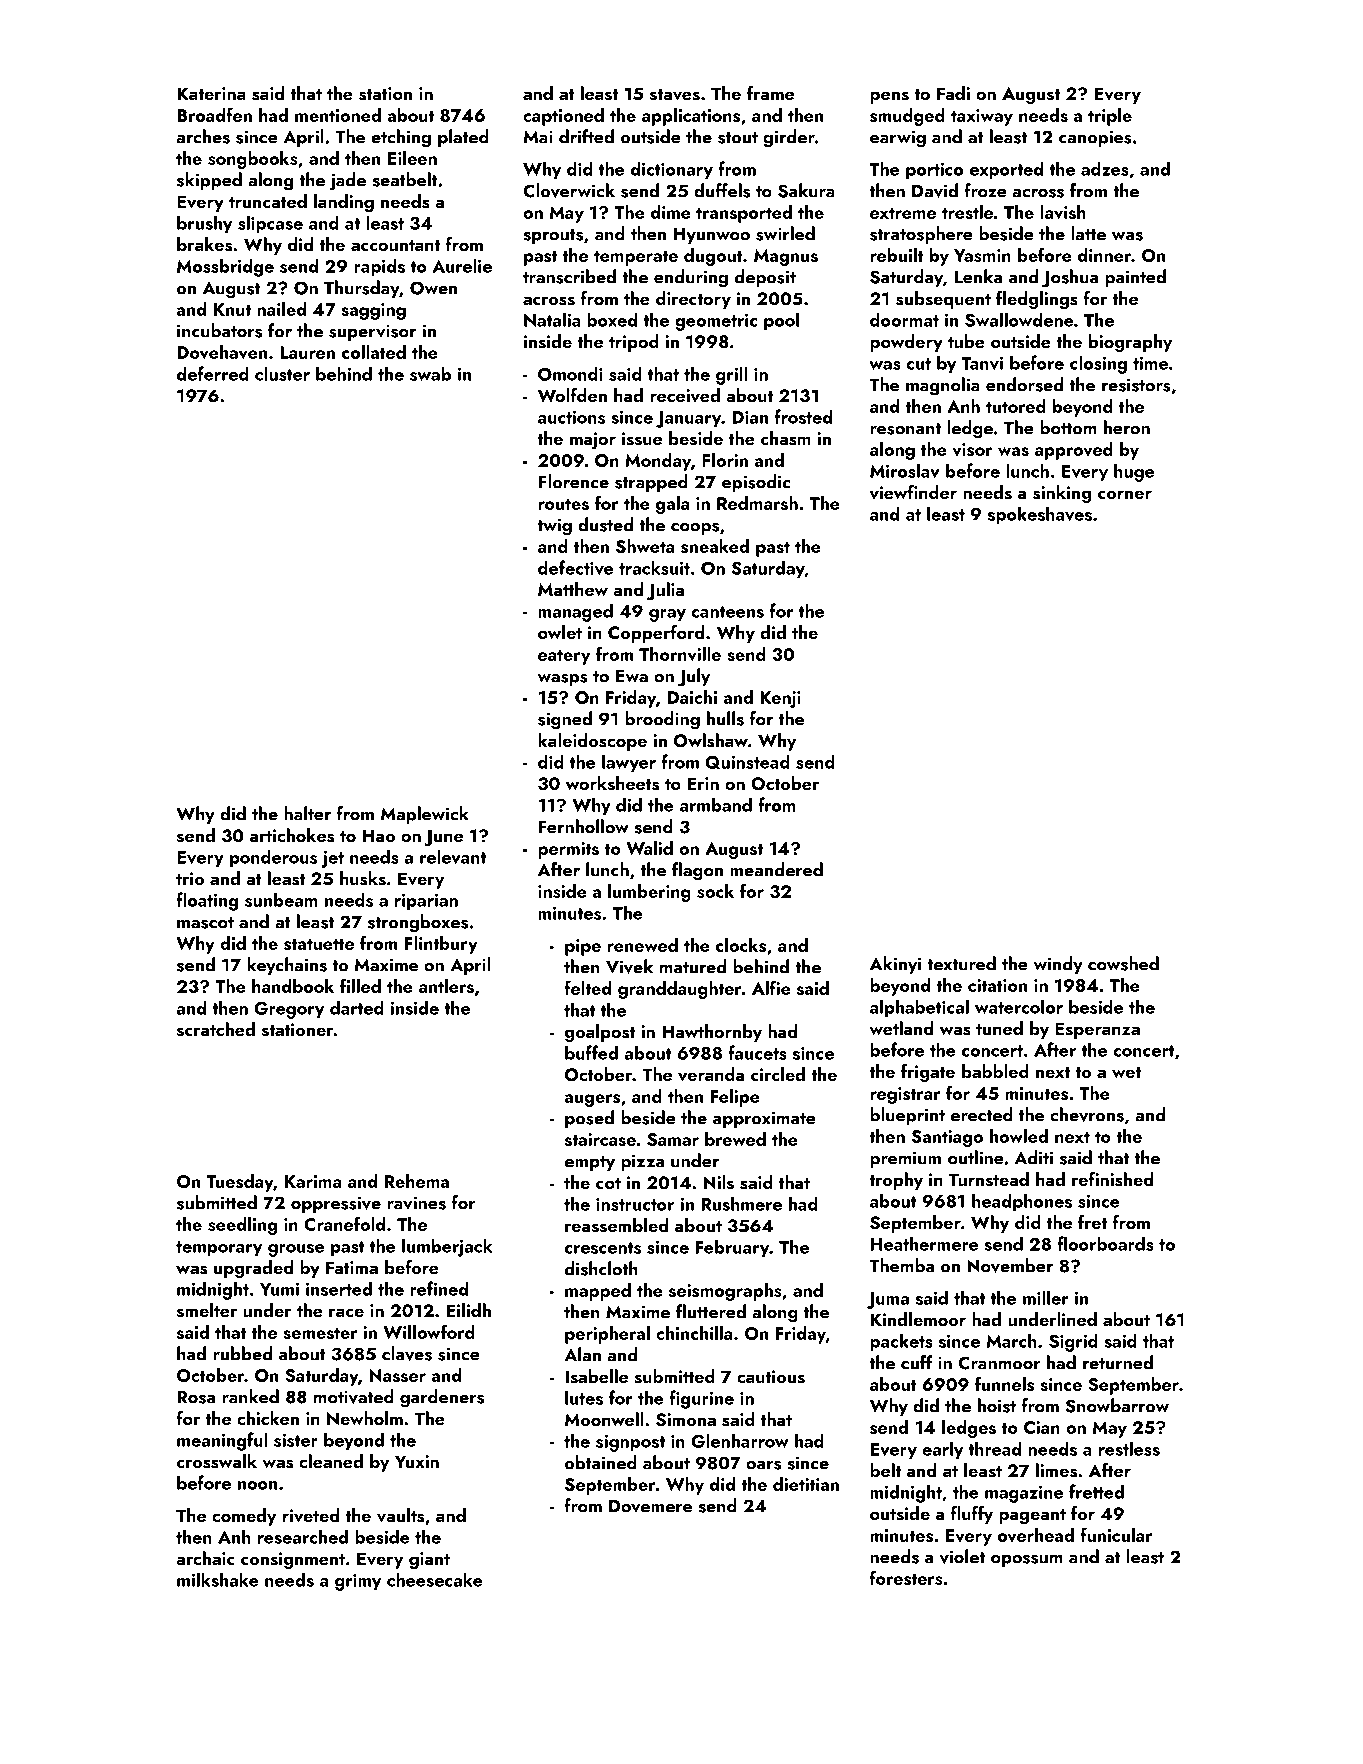 The width and height of the screenshot is (1363, 1764). I want to click on pipe, so click(583, 947).
